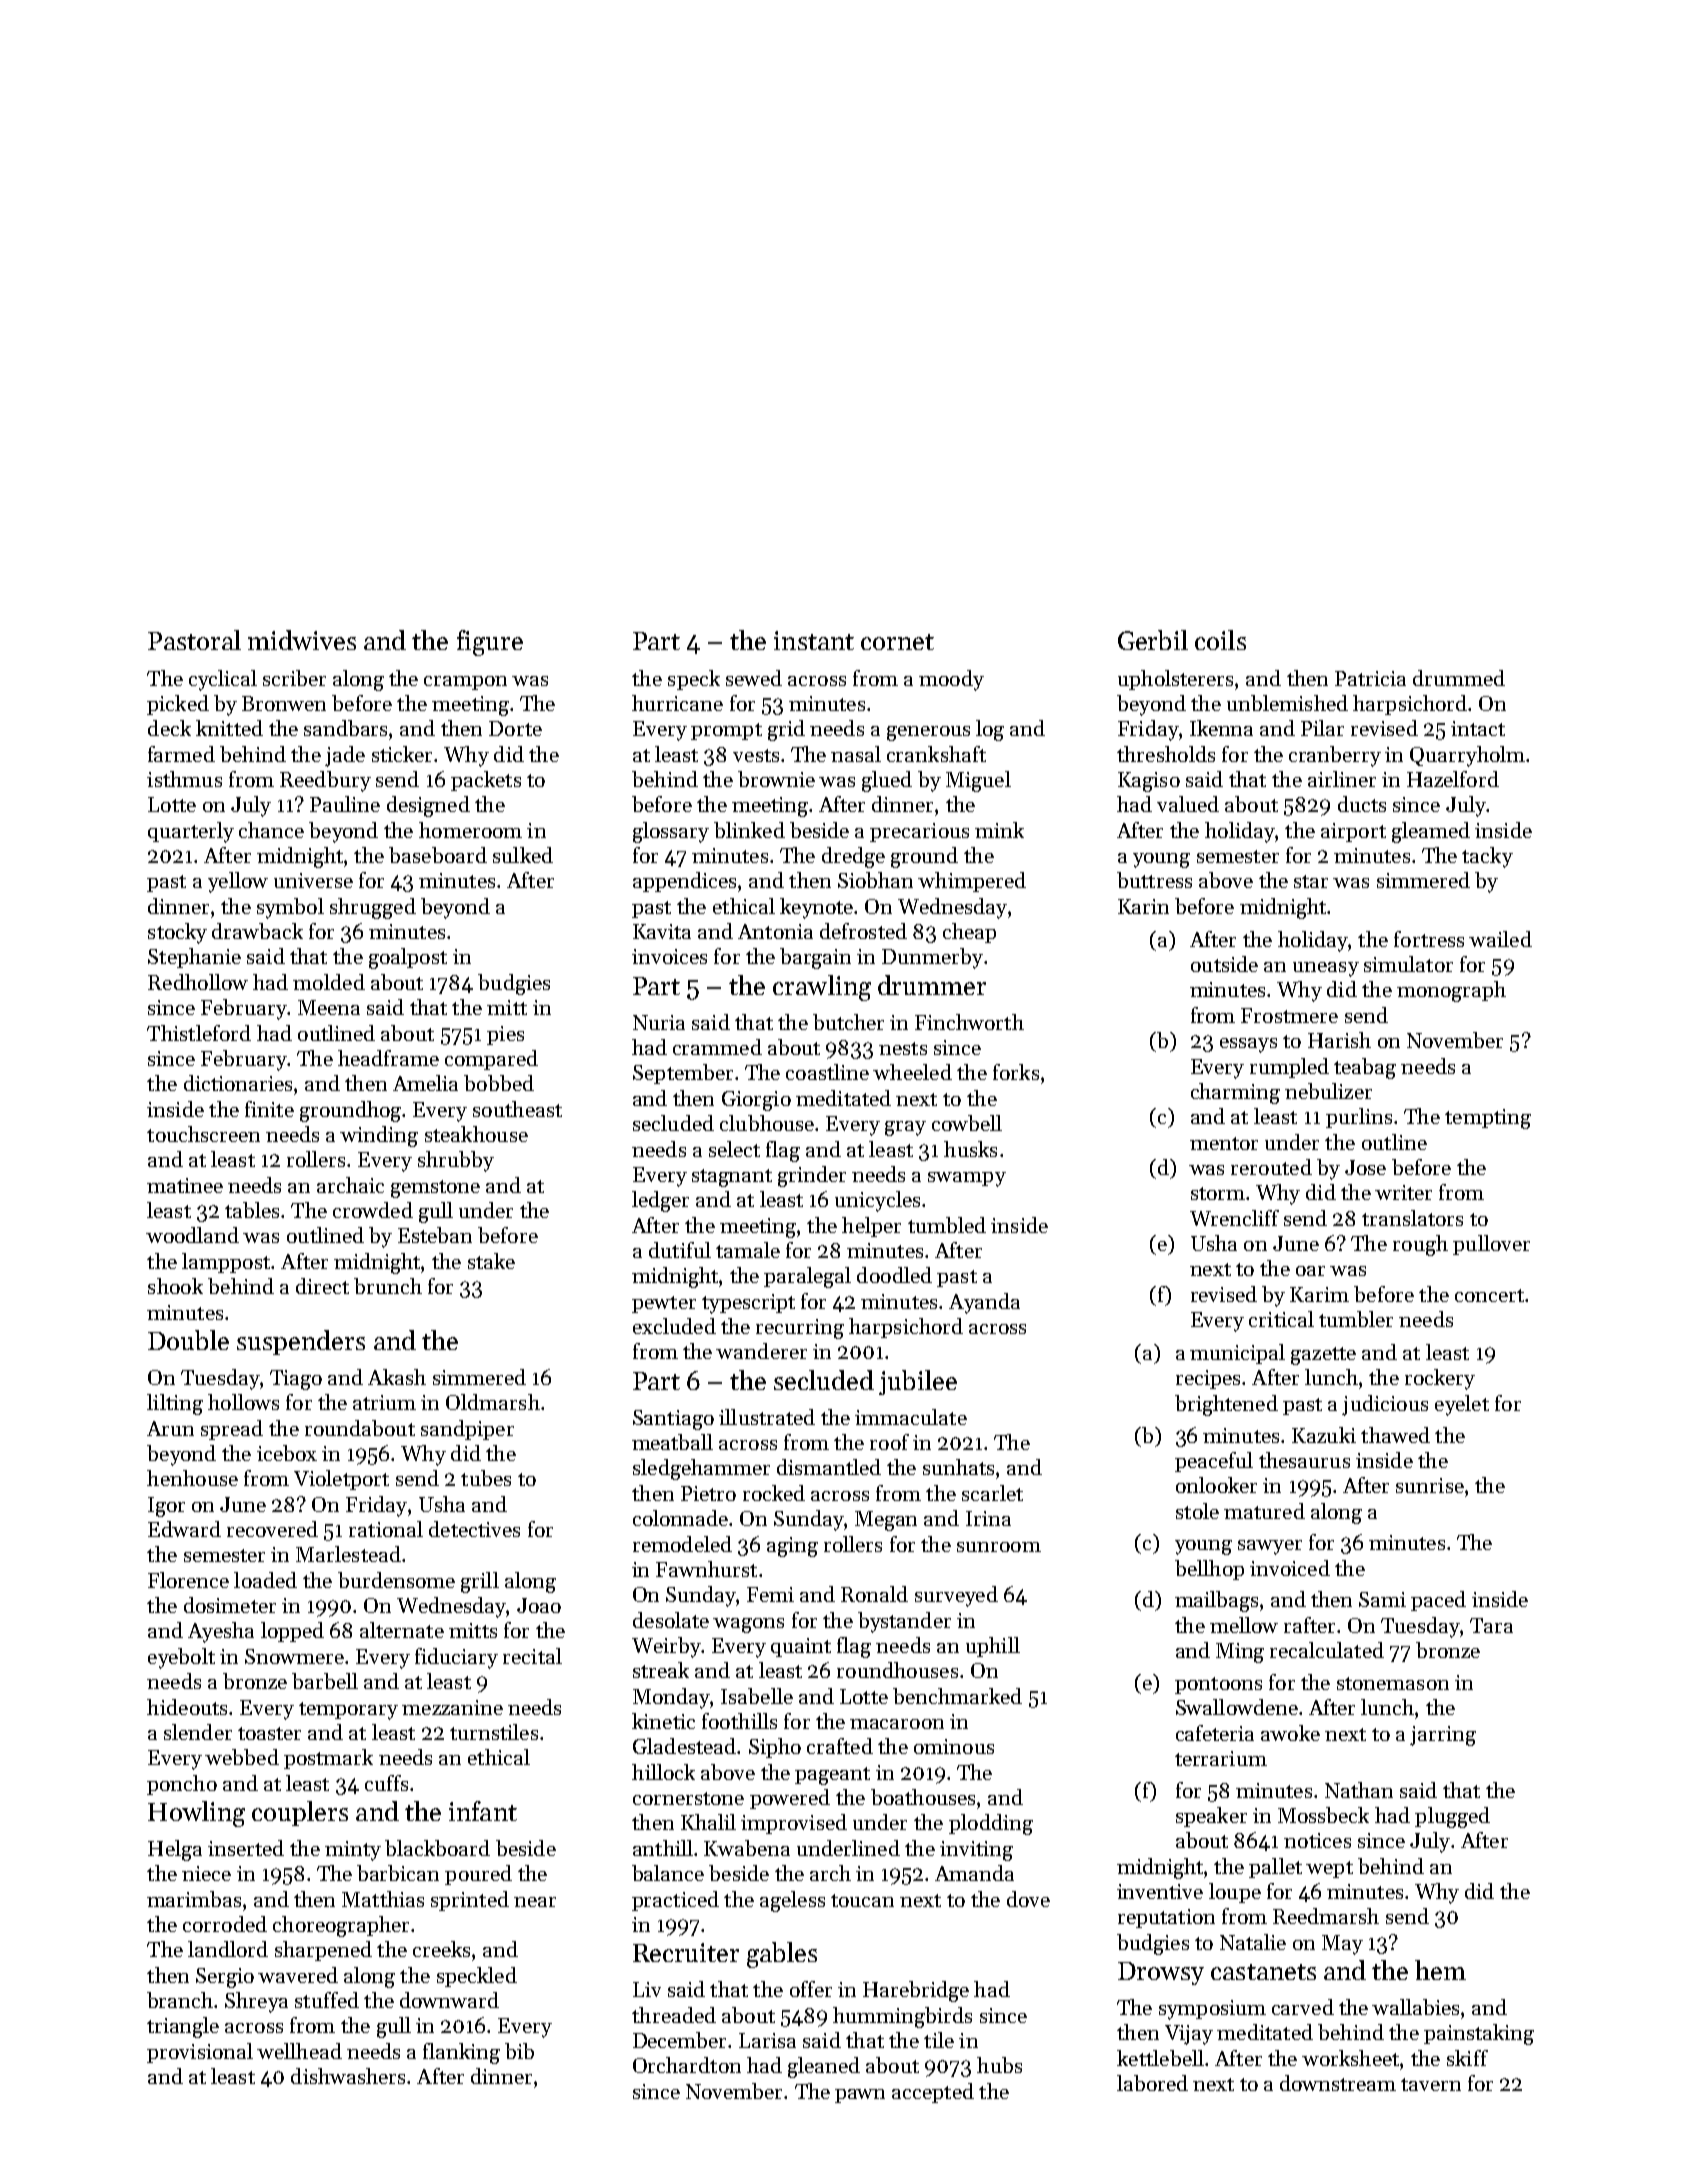 The height and width of the document is (2178, 1683). I want to click on mentor, so click(1224, 1143).
